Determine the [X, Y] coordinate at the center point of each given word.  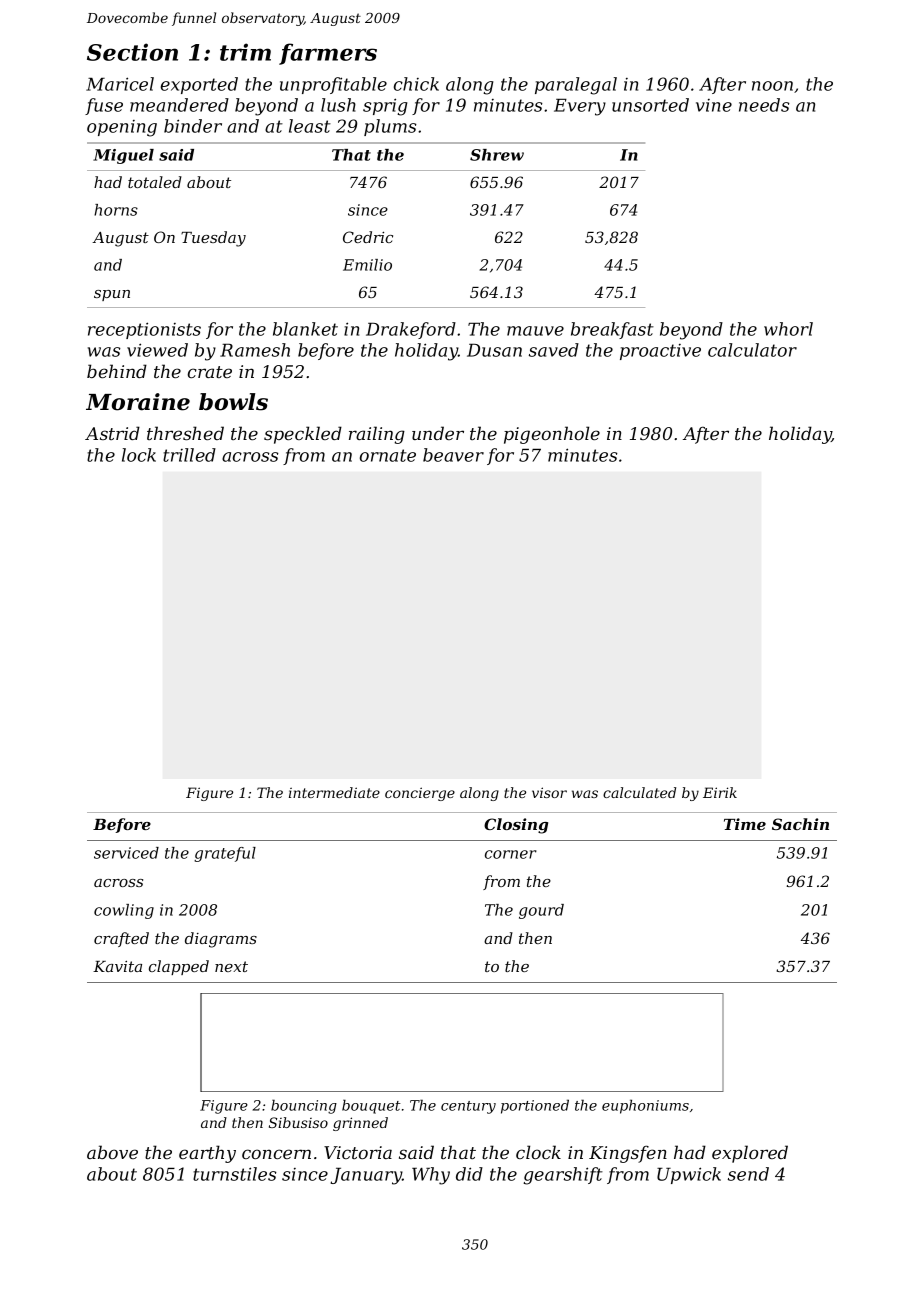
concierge [420, 794]
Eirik [720, 792]
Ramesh [255, 350]
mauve [535, 331]
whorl [788, 329]
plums [390, 127]
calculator [752, 350]
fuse [104, 106]
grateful [225, 854]
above [112, 1152]
